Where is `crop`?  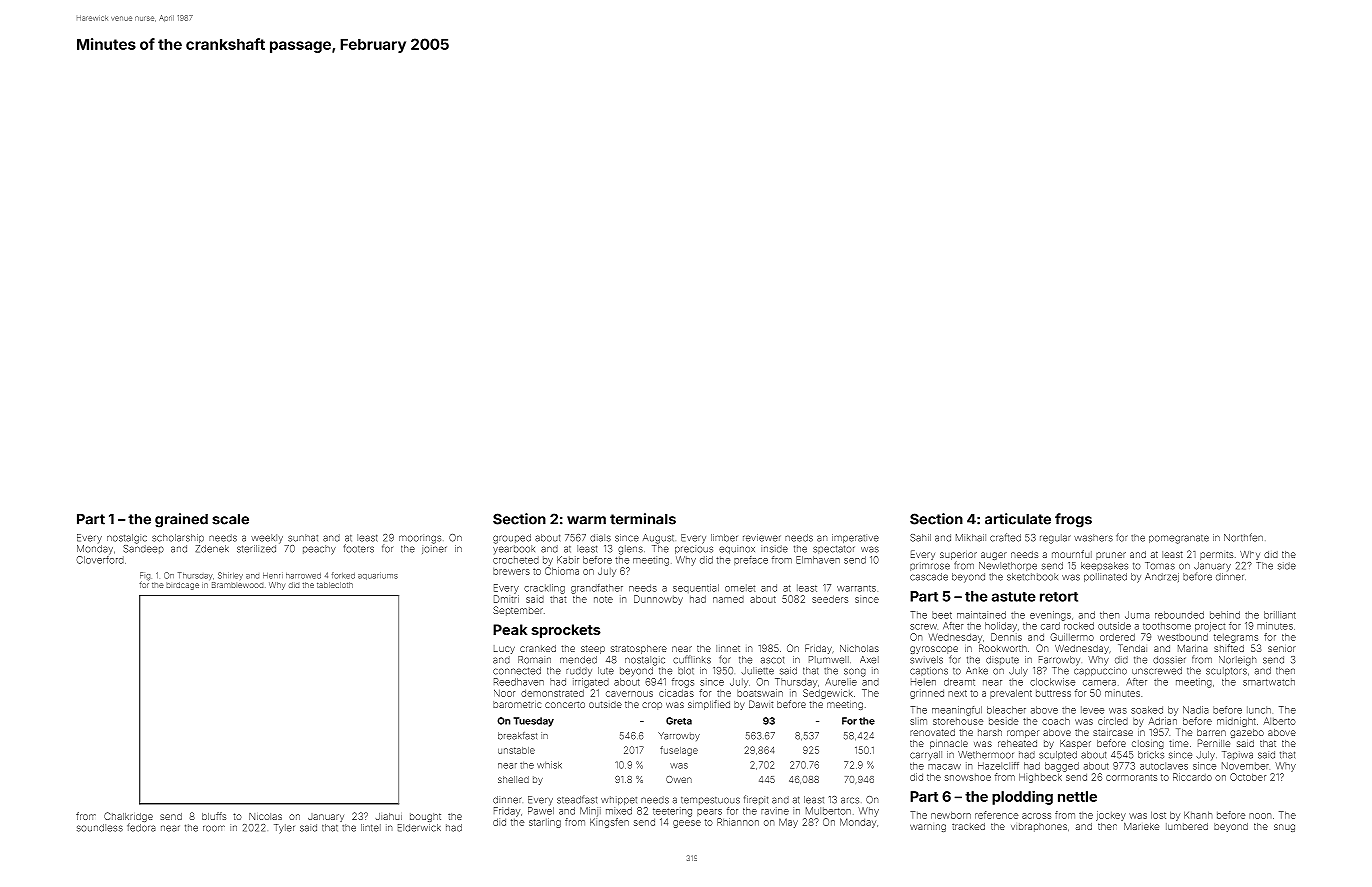
crop is located at coordinates (652, 706).
